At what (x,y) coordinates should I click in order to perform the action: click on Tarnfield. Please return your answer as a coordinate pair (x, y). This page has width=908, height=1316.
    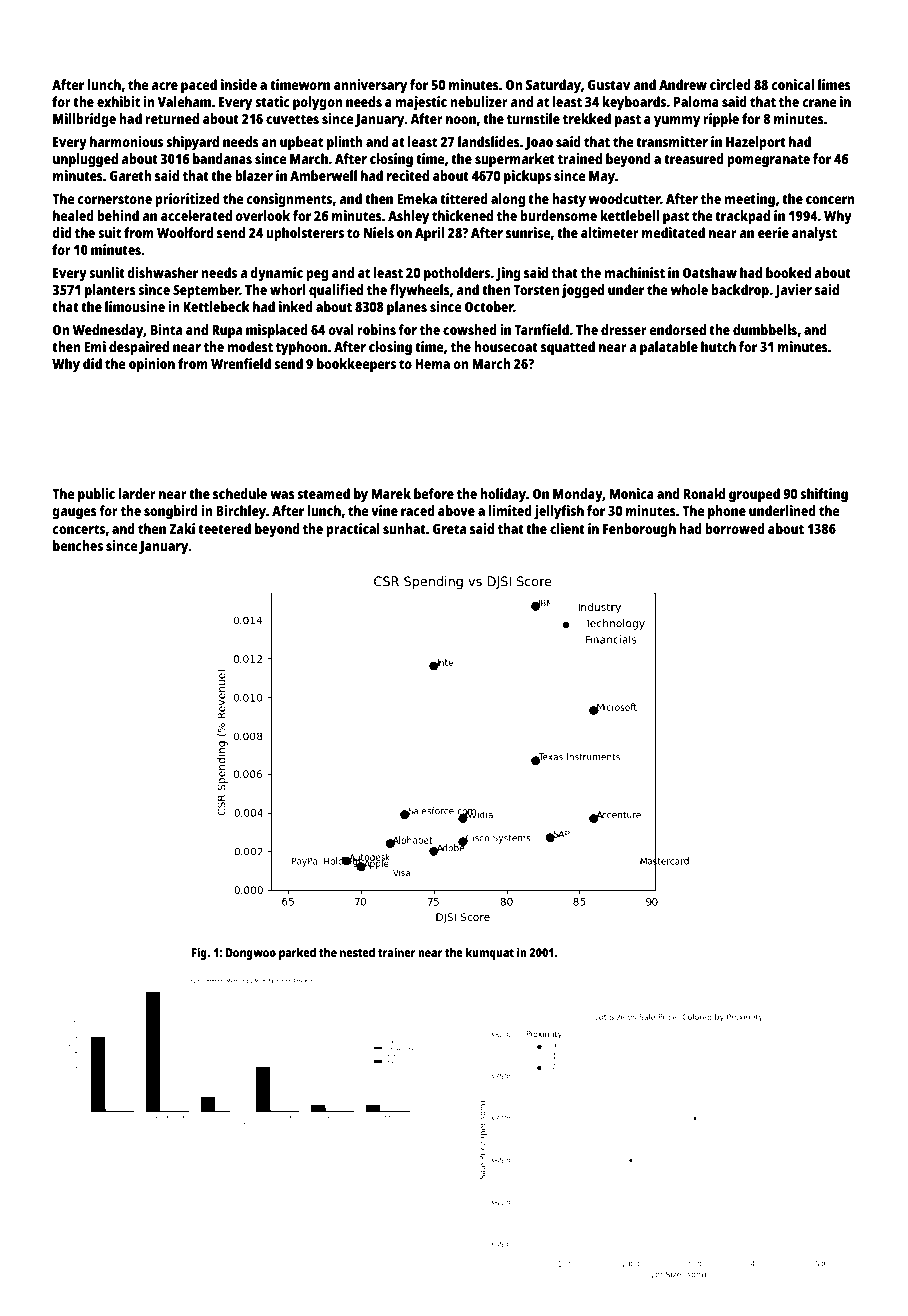
    Looking at the image, I should click on (542, 329).
